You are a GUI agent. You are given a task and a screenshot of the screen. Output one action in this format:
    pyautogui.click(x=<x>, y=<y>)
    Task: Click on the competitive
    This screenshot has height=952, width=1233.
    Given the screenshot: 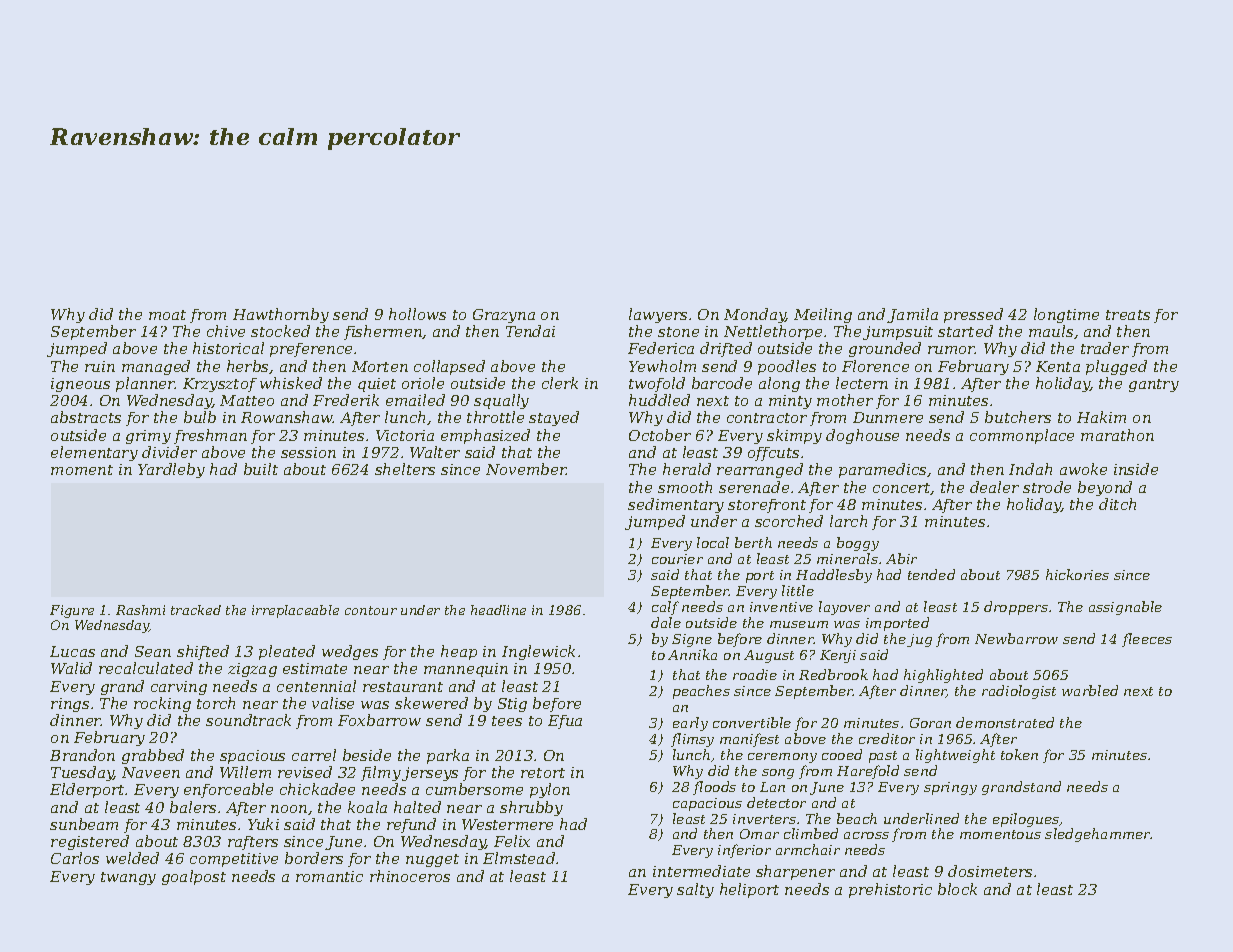 What is the action you would take?
    pyautogui.click(x=234, y=860)
